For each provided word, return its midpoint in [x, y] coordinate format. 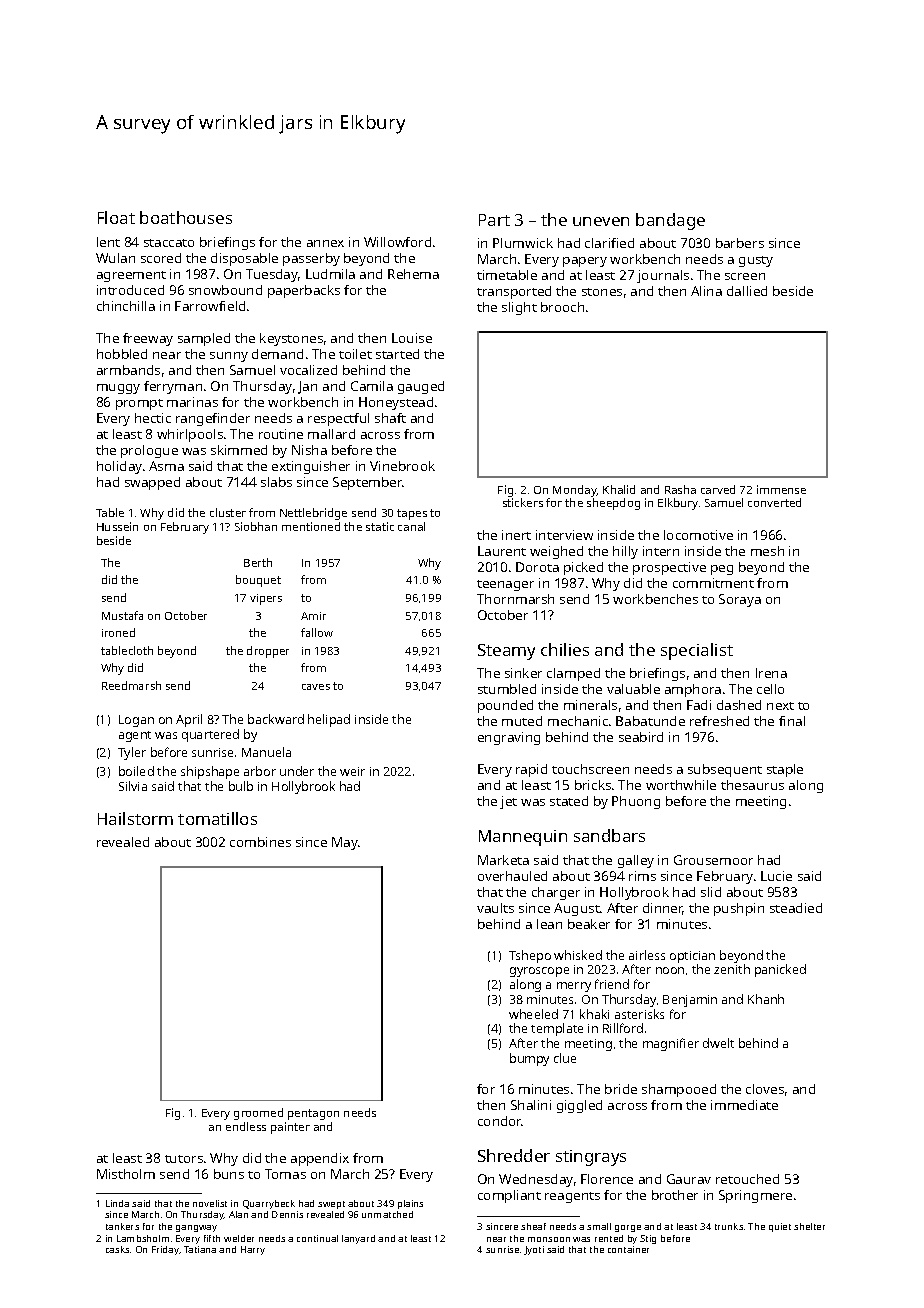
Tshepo [530, 956]
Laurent [502, 551]
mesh [767, 551]
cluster [228, 512]
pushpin [739, 909]
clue [565, 1058]
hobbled [122, 354]
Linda [117, 1203]
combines [260, 842]
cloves [765, 1089]
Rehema [413, 274]
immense [781, 489]
